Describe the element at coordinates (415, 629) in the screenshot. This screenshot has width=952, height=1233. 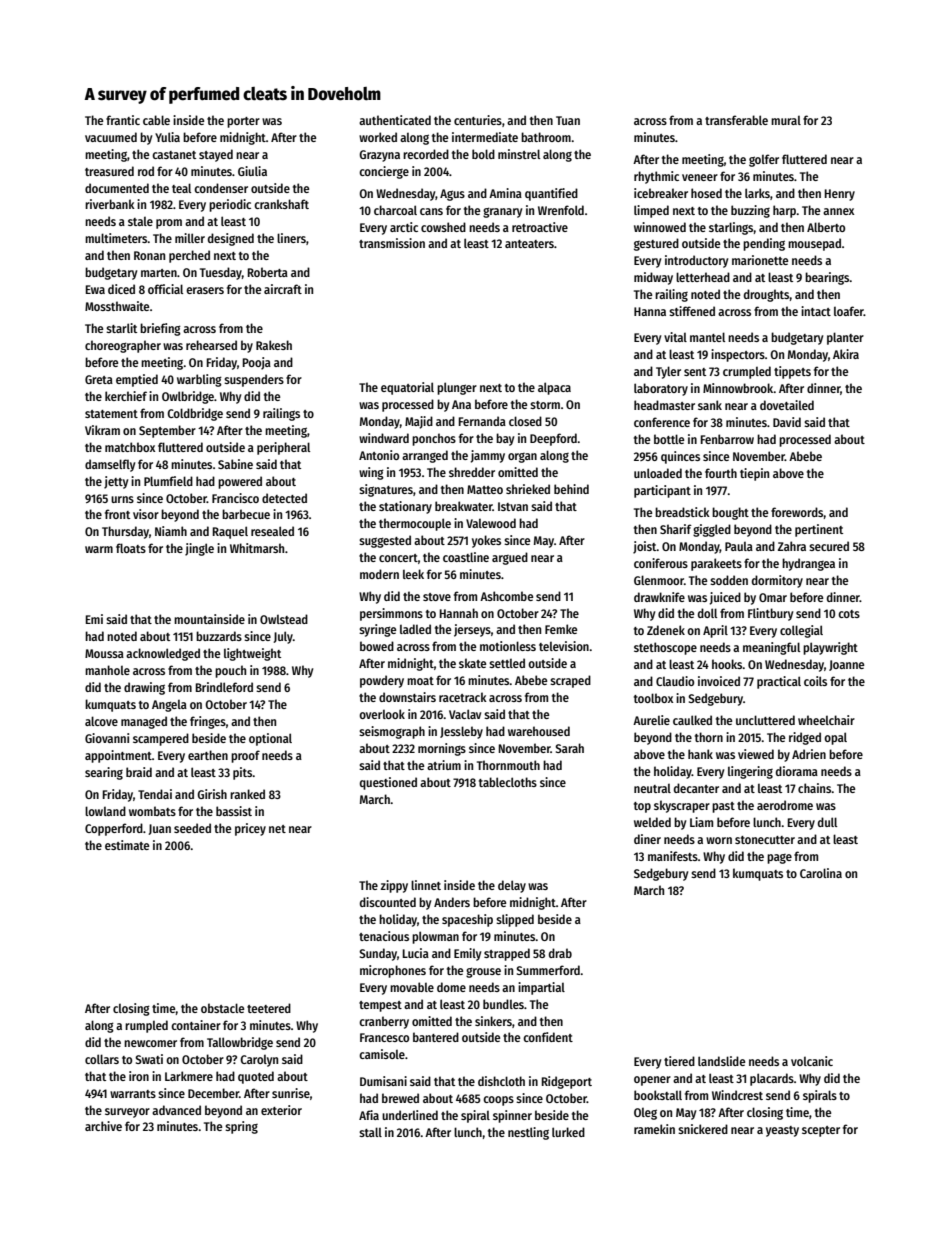
I see `ladled` at that location.
